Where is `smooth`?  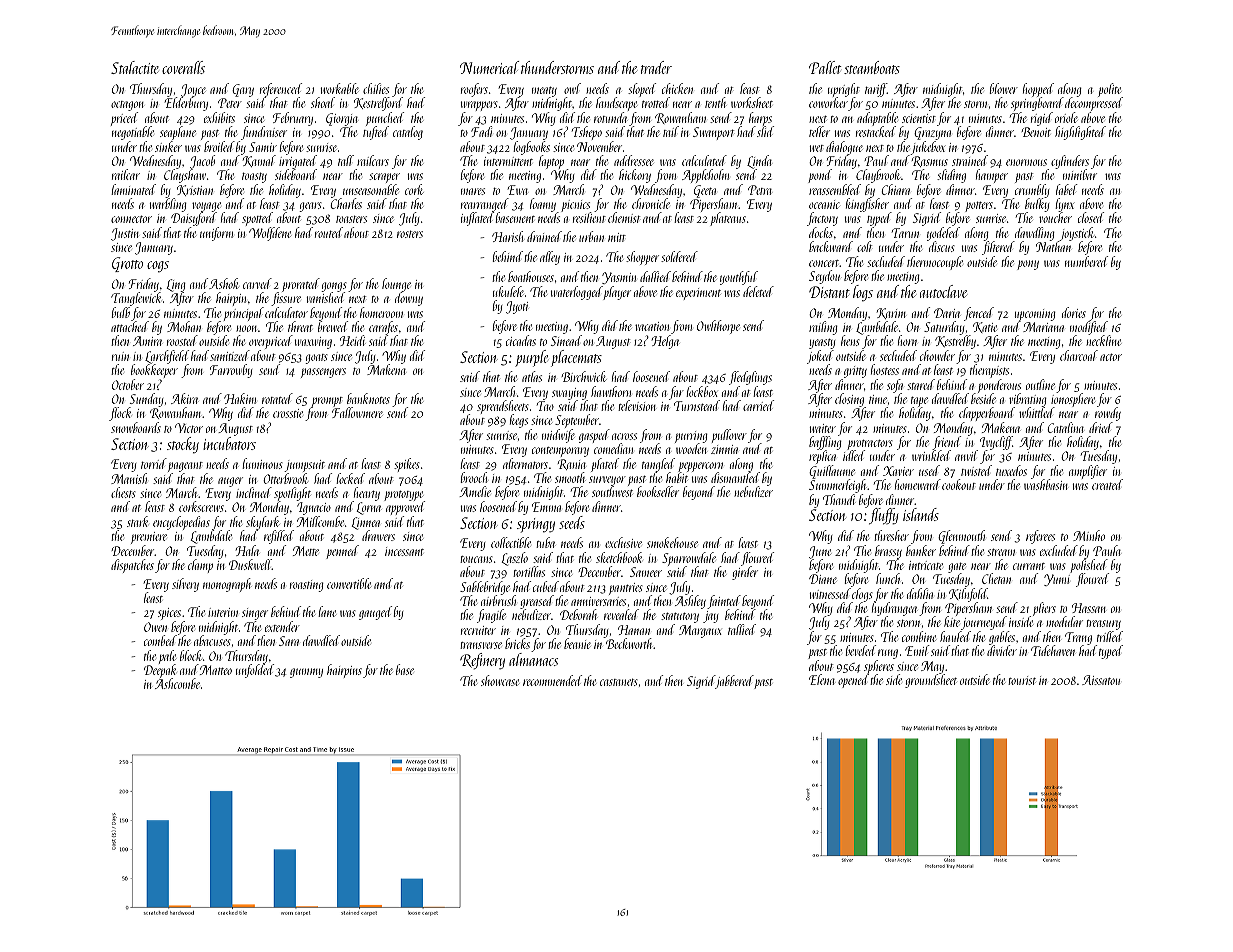
smooth is located at coordinates (570, 477).
